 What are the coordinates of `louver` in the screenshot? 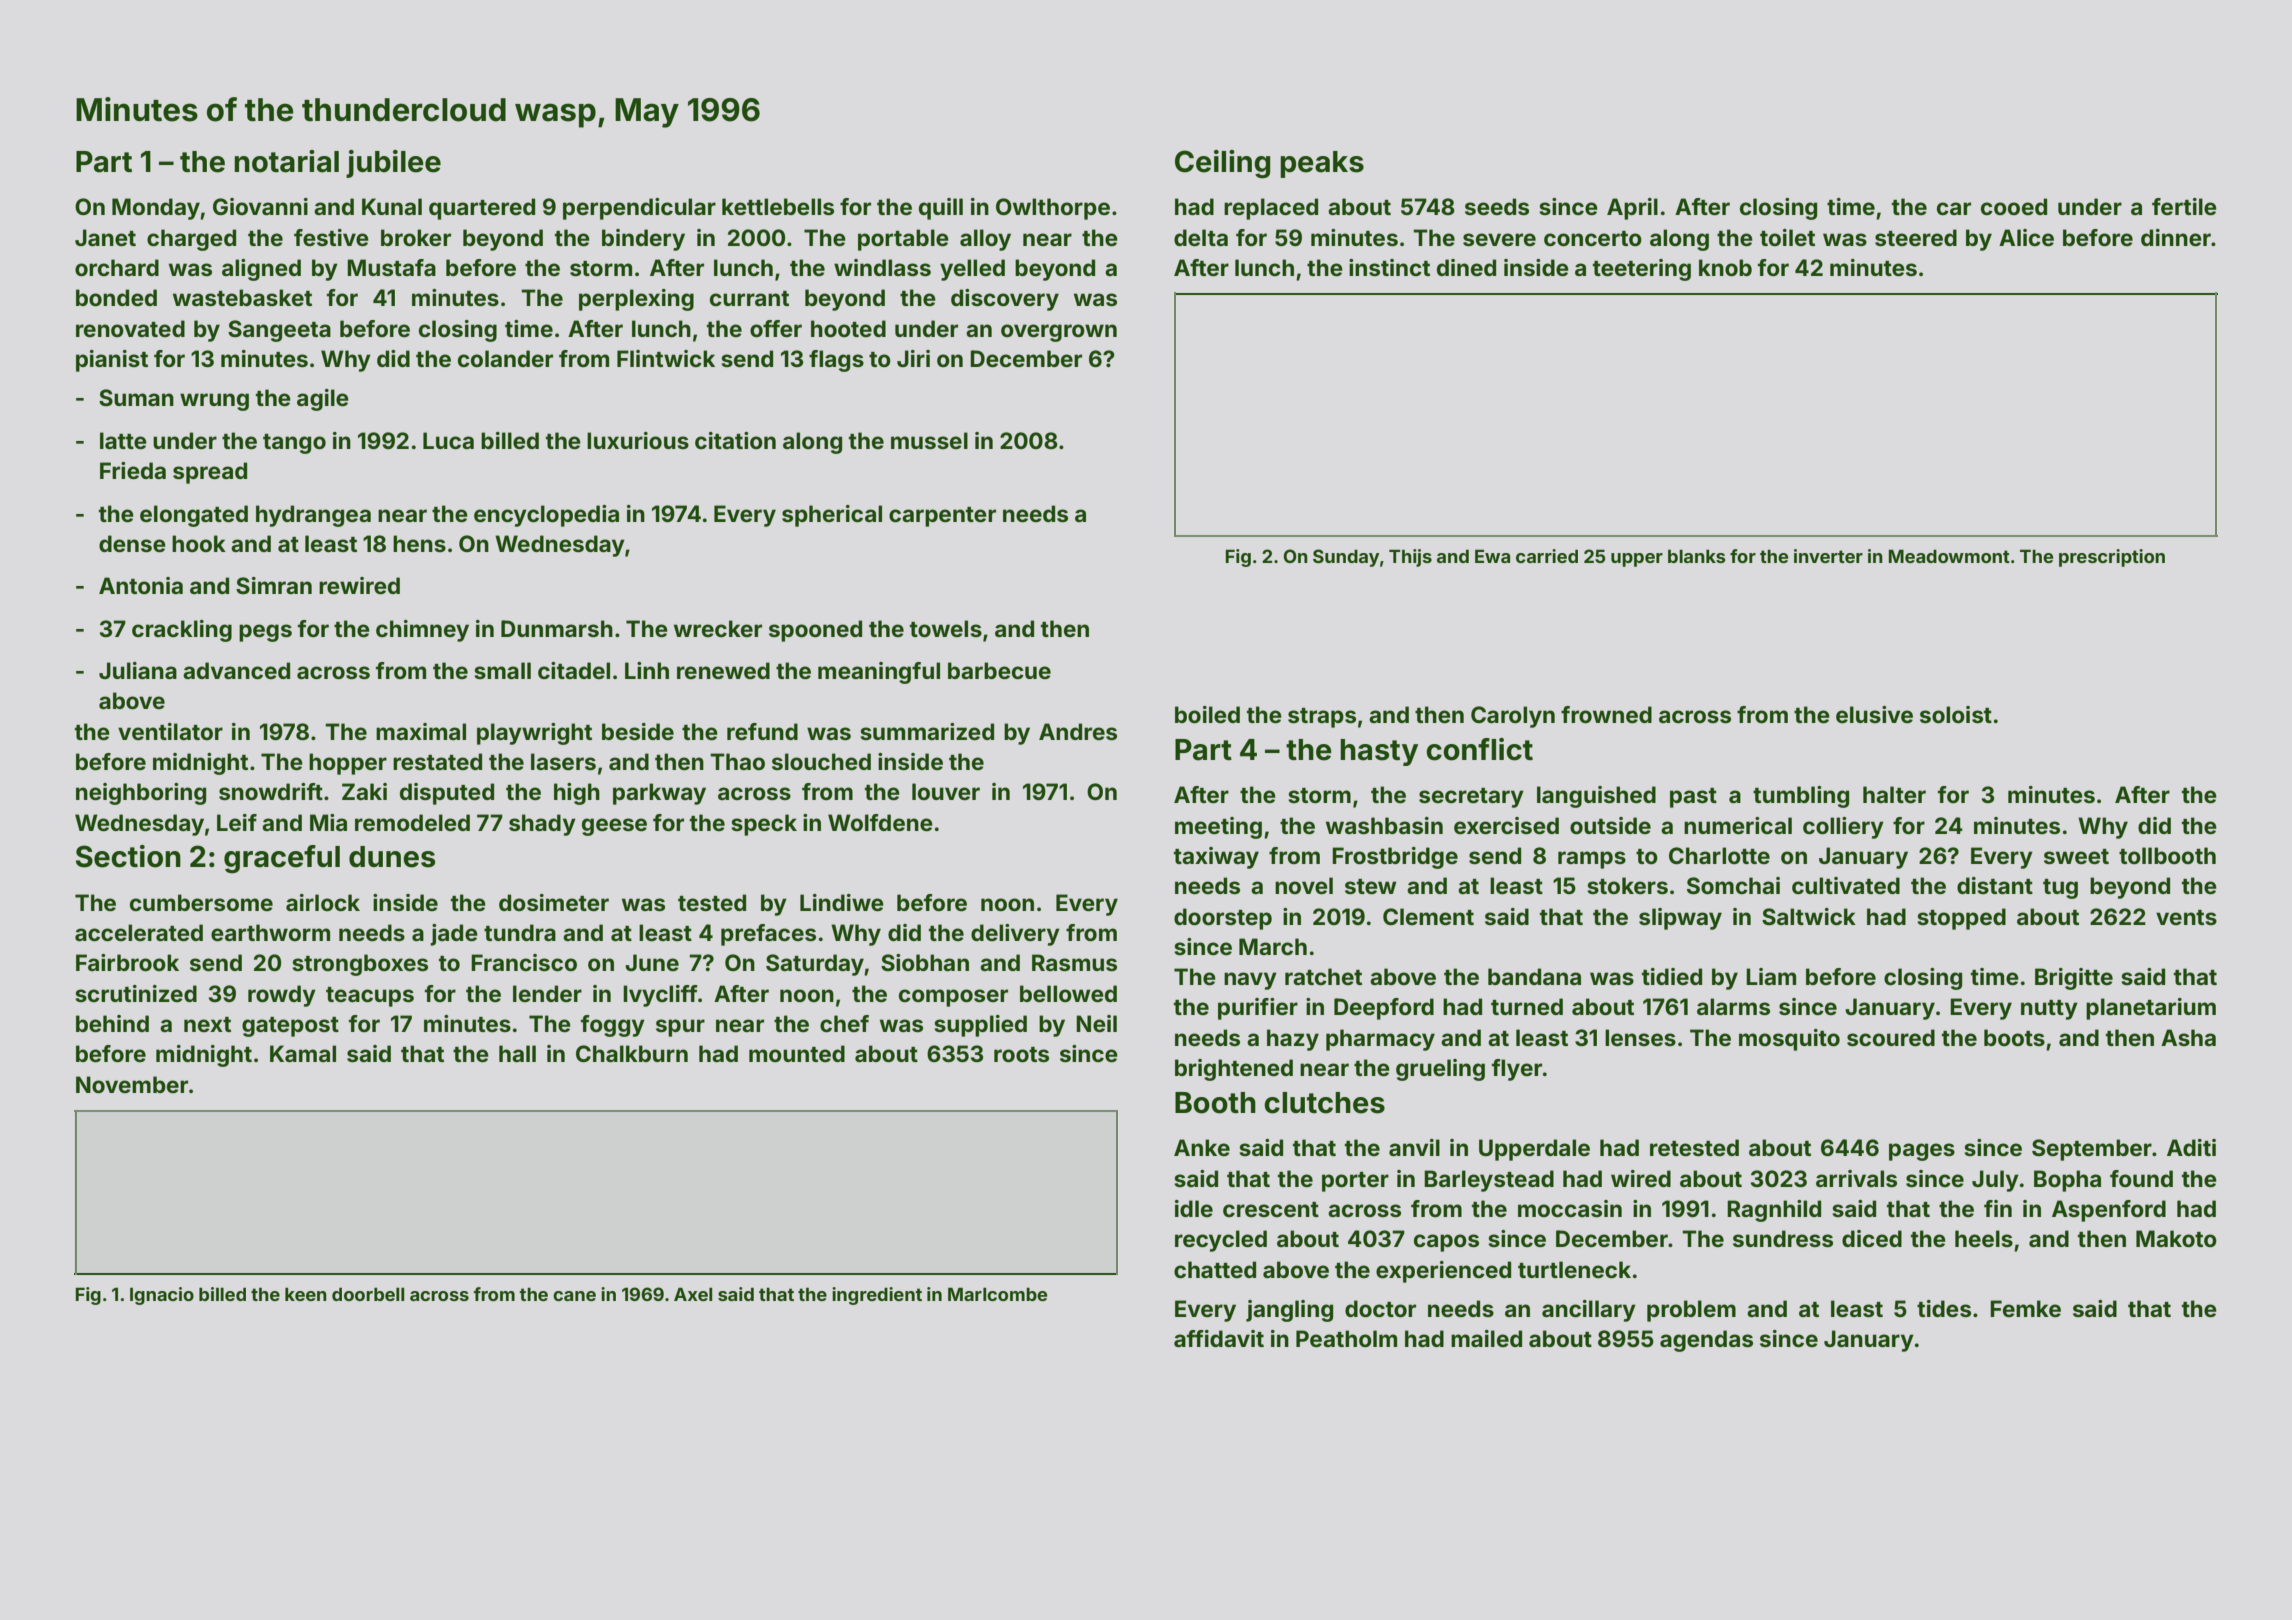 It's located at (946, 792).
